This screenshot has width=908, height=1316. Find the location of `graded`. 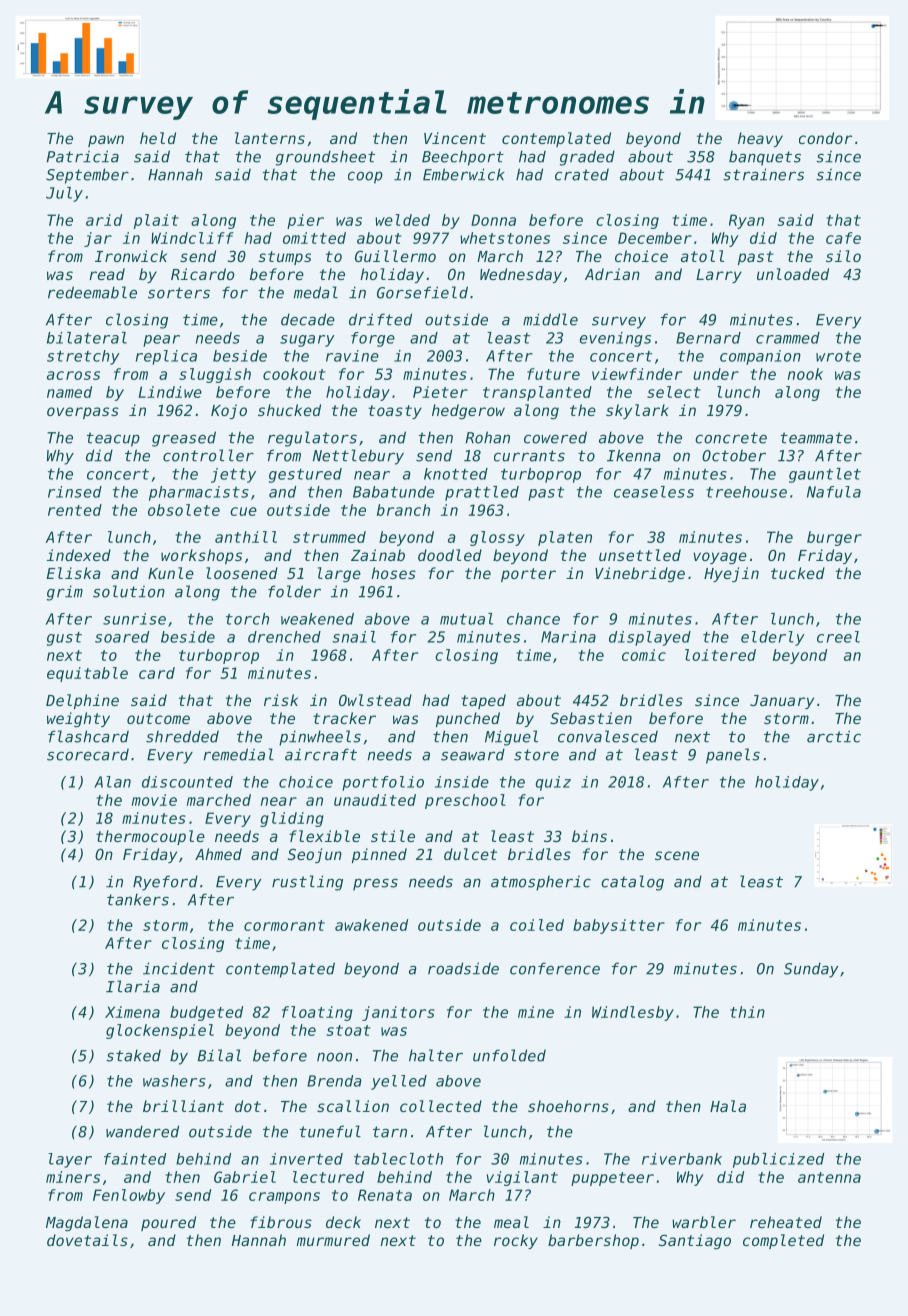

graded is located at coordinates (587, 158).
